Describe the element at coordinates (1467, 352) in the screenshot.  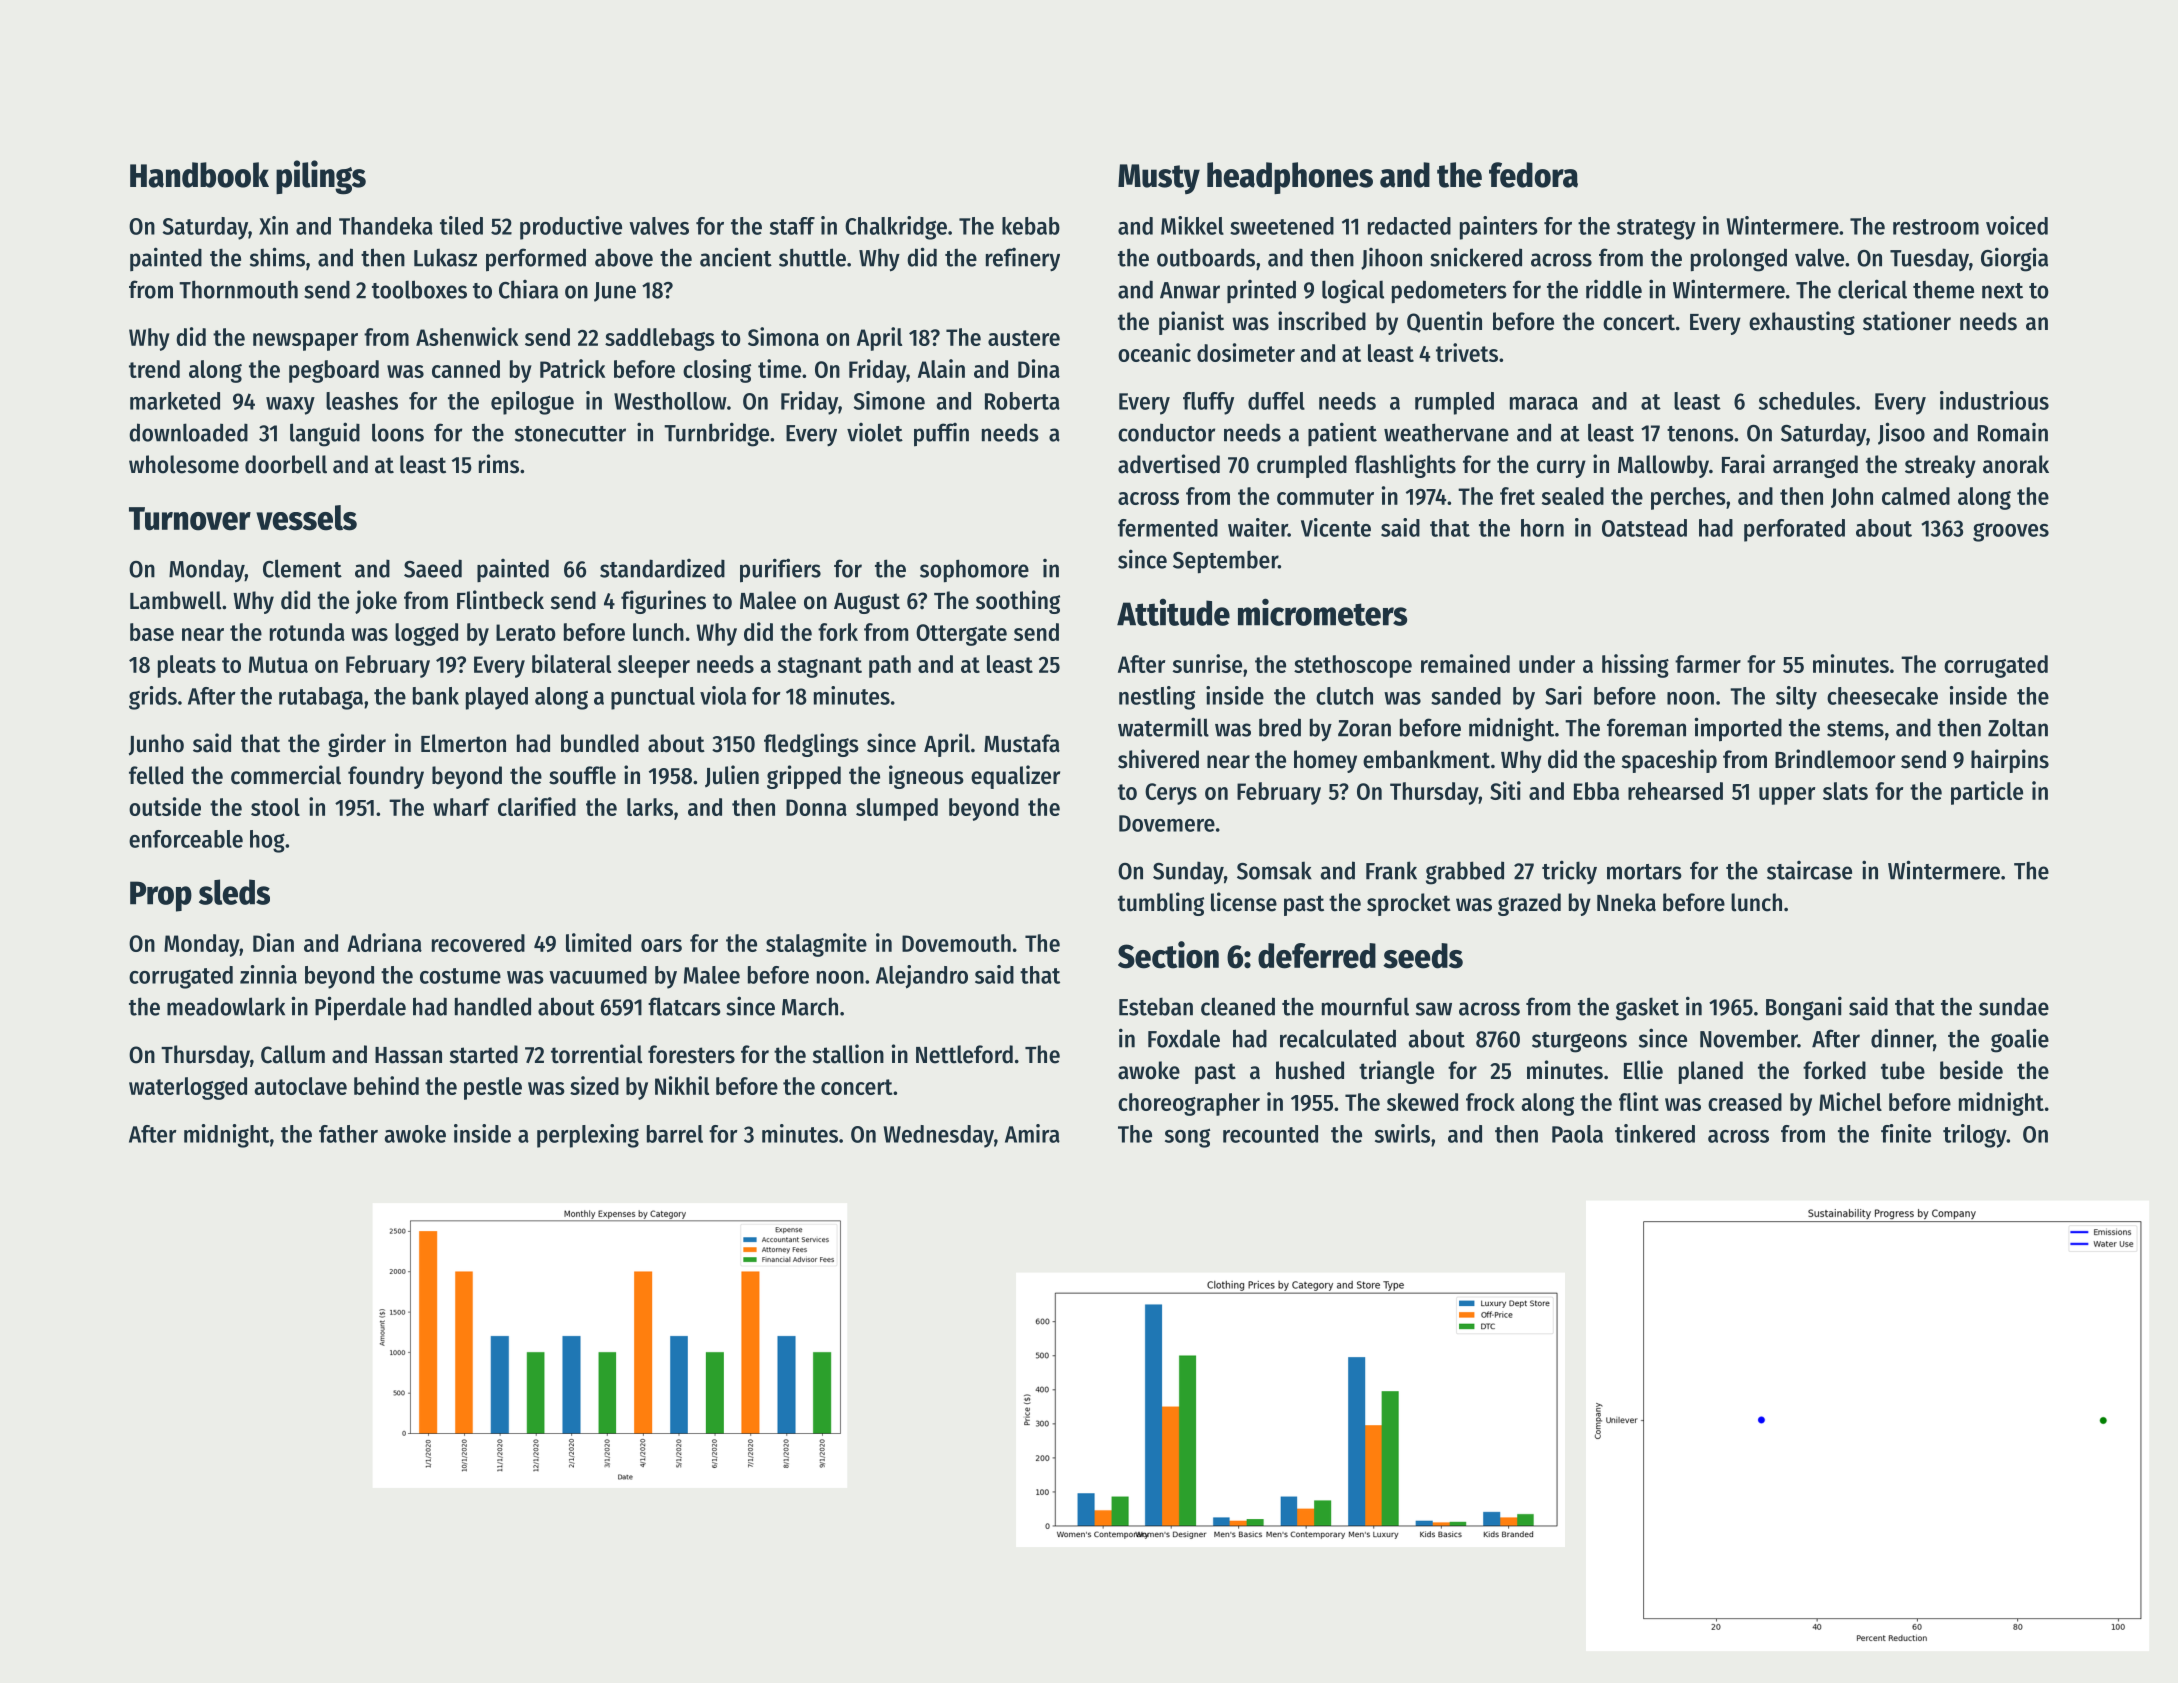
I see `trivets` at that location.
